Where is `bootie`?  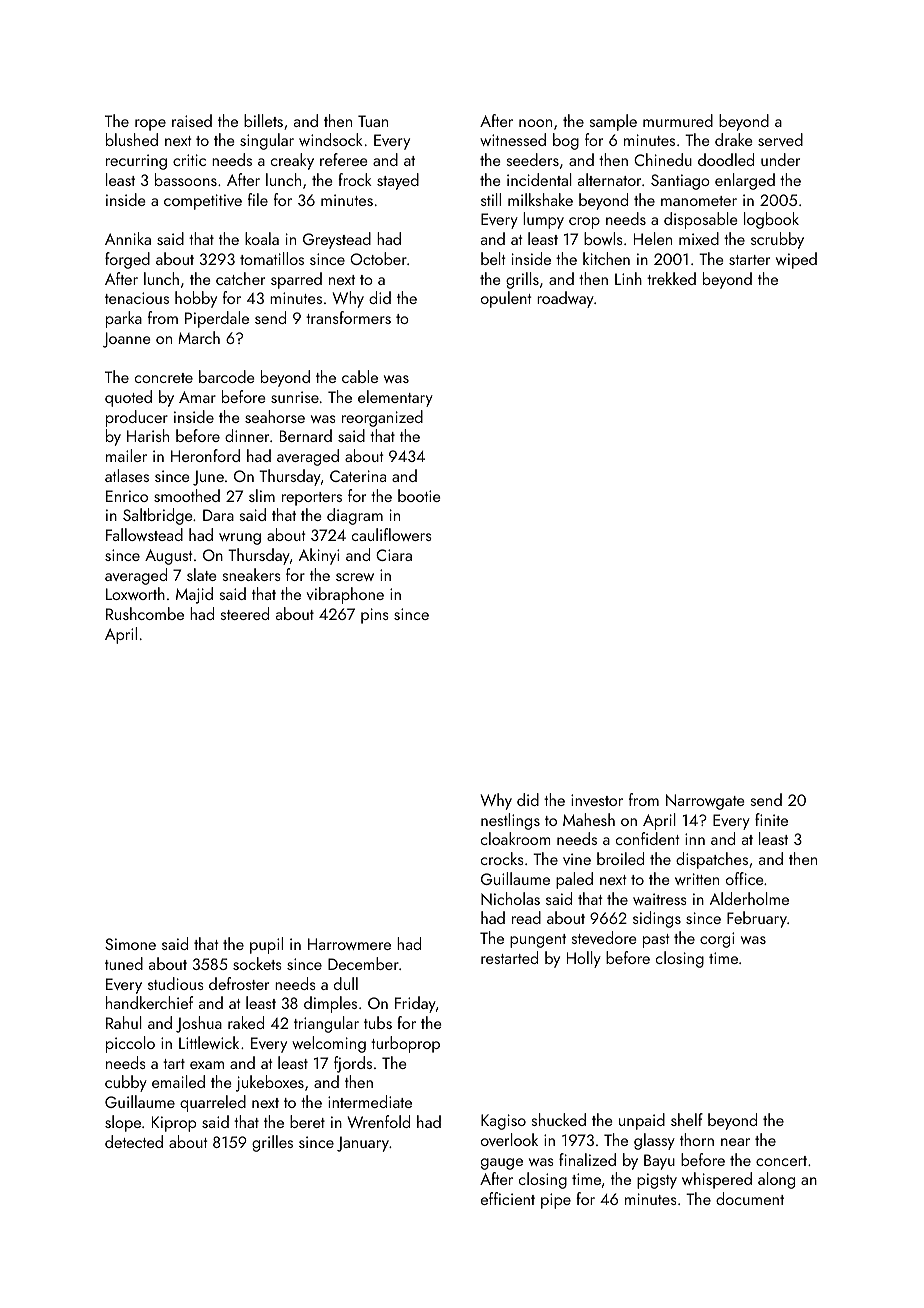 bootie is located at coordinates (419, 495).
